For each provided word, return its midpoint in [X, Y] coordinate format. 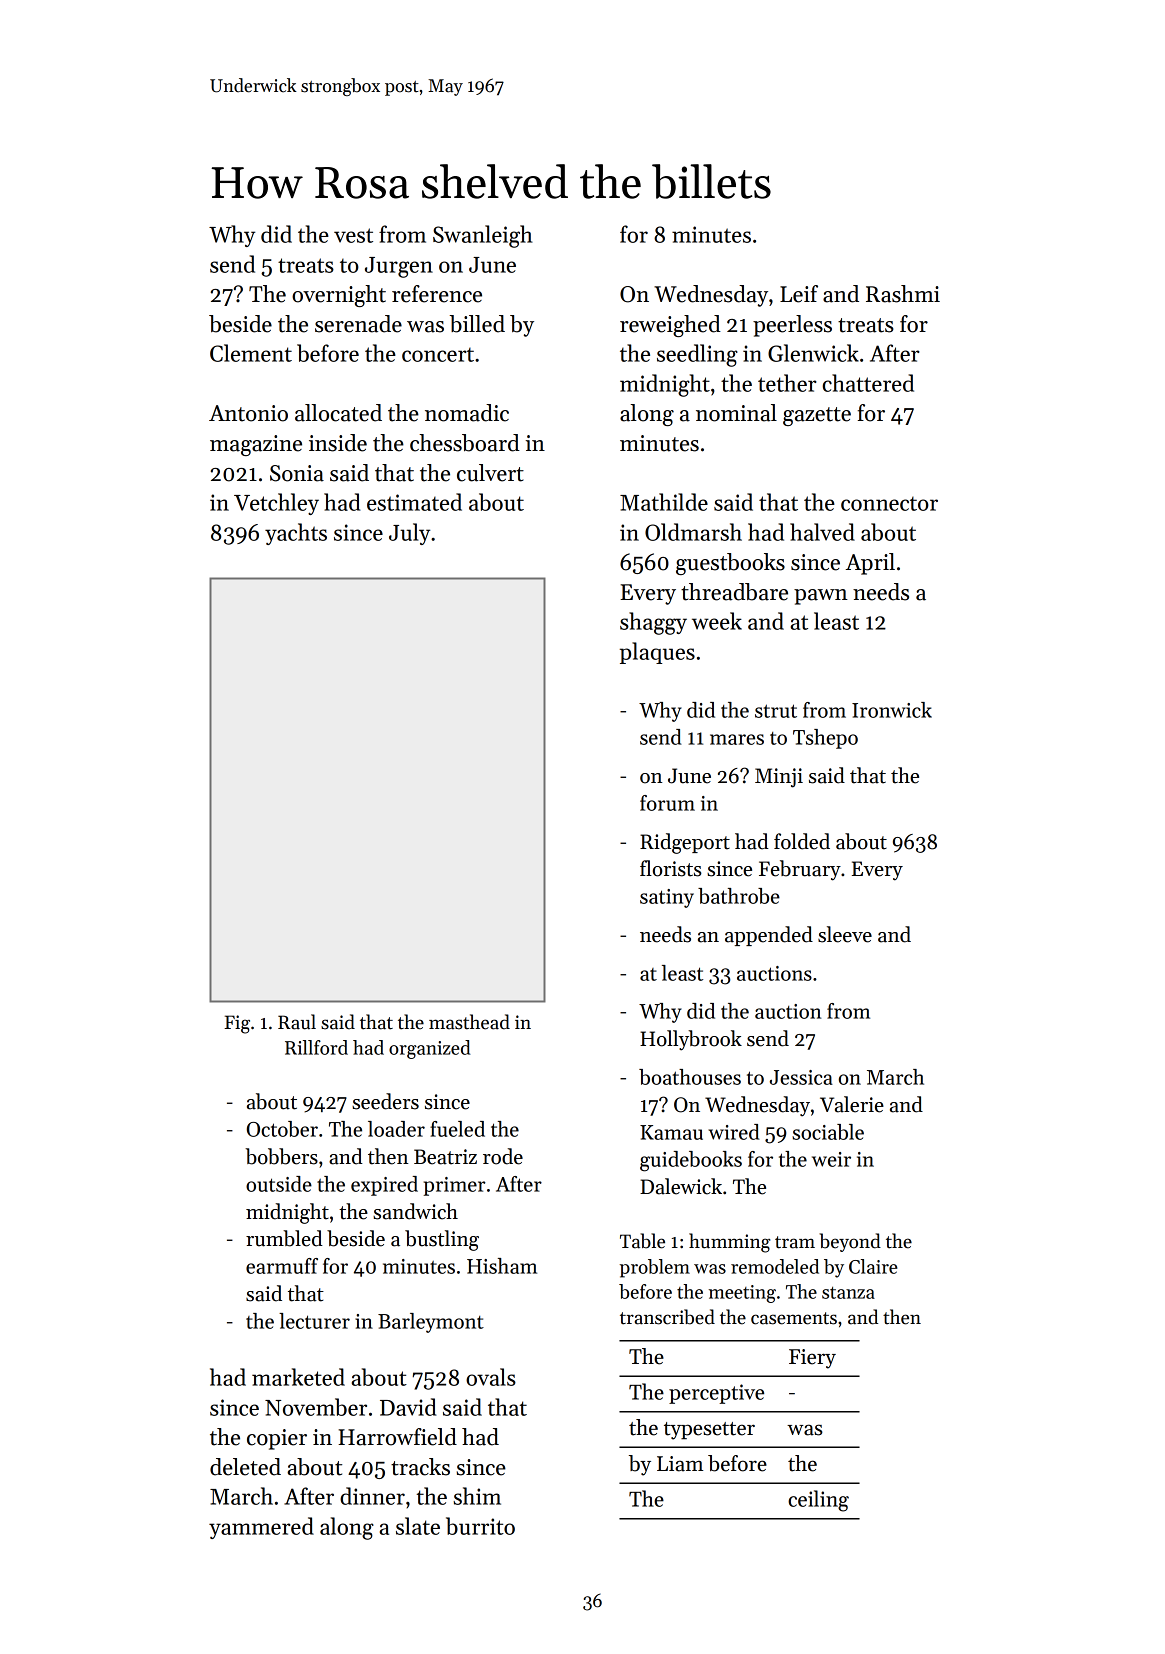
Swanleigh [483, 236]
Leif [799, 294]
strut [776, 711]
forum [667, 803]
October [282, 1129]
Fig [237, 1024]
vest [353, 235]
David [408, 1407]
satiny [667, 898]
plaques [657, 653]
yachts [296, 534]
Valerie [852, 1104]
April [870, 564]
